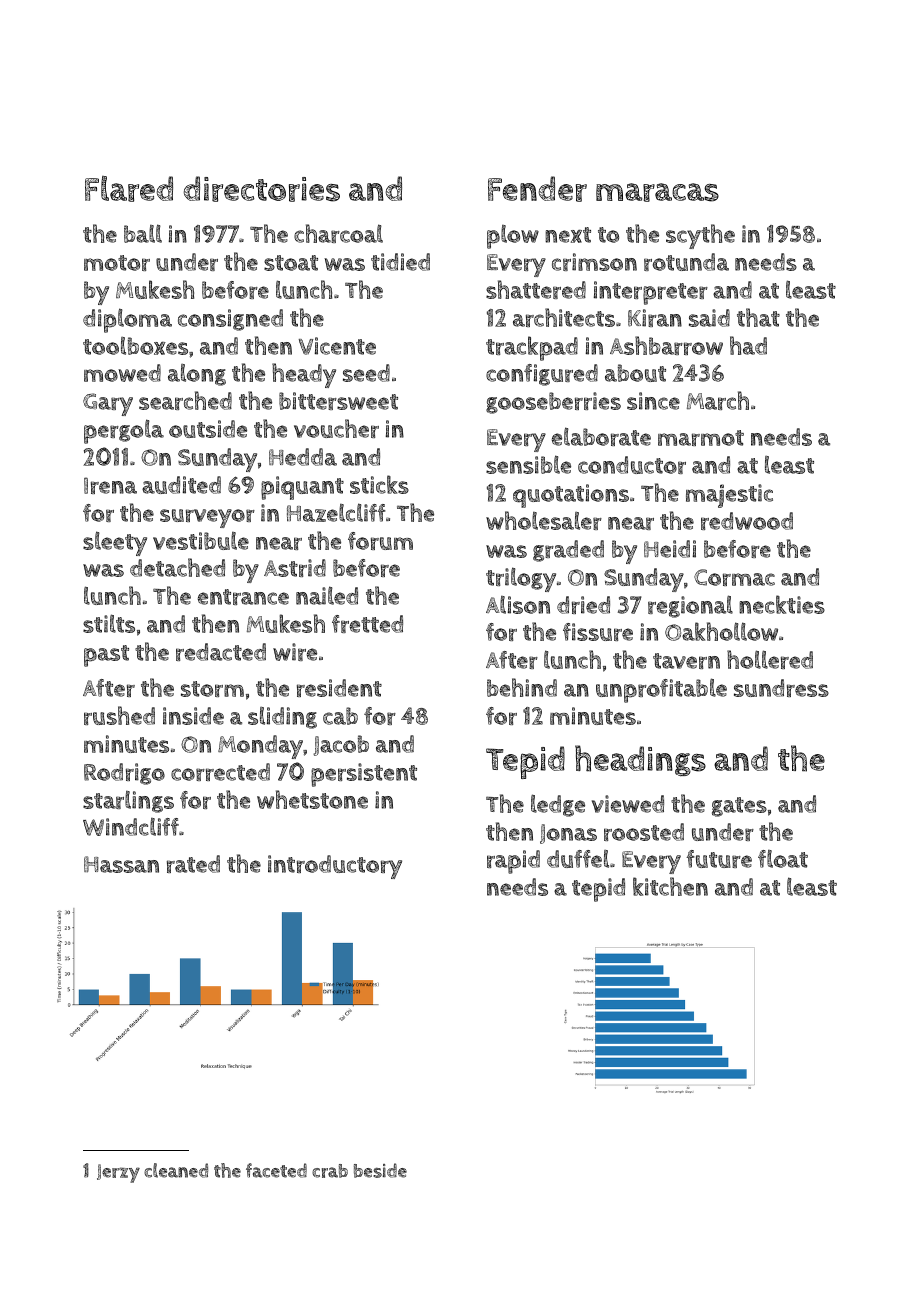  I want to click on Fender, so click(537, 189).
